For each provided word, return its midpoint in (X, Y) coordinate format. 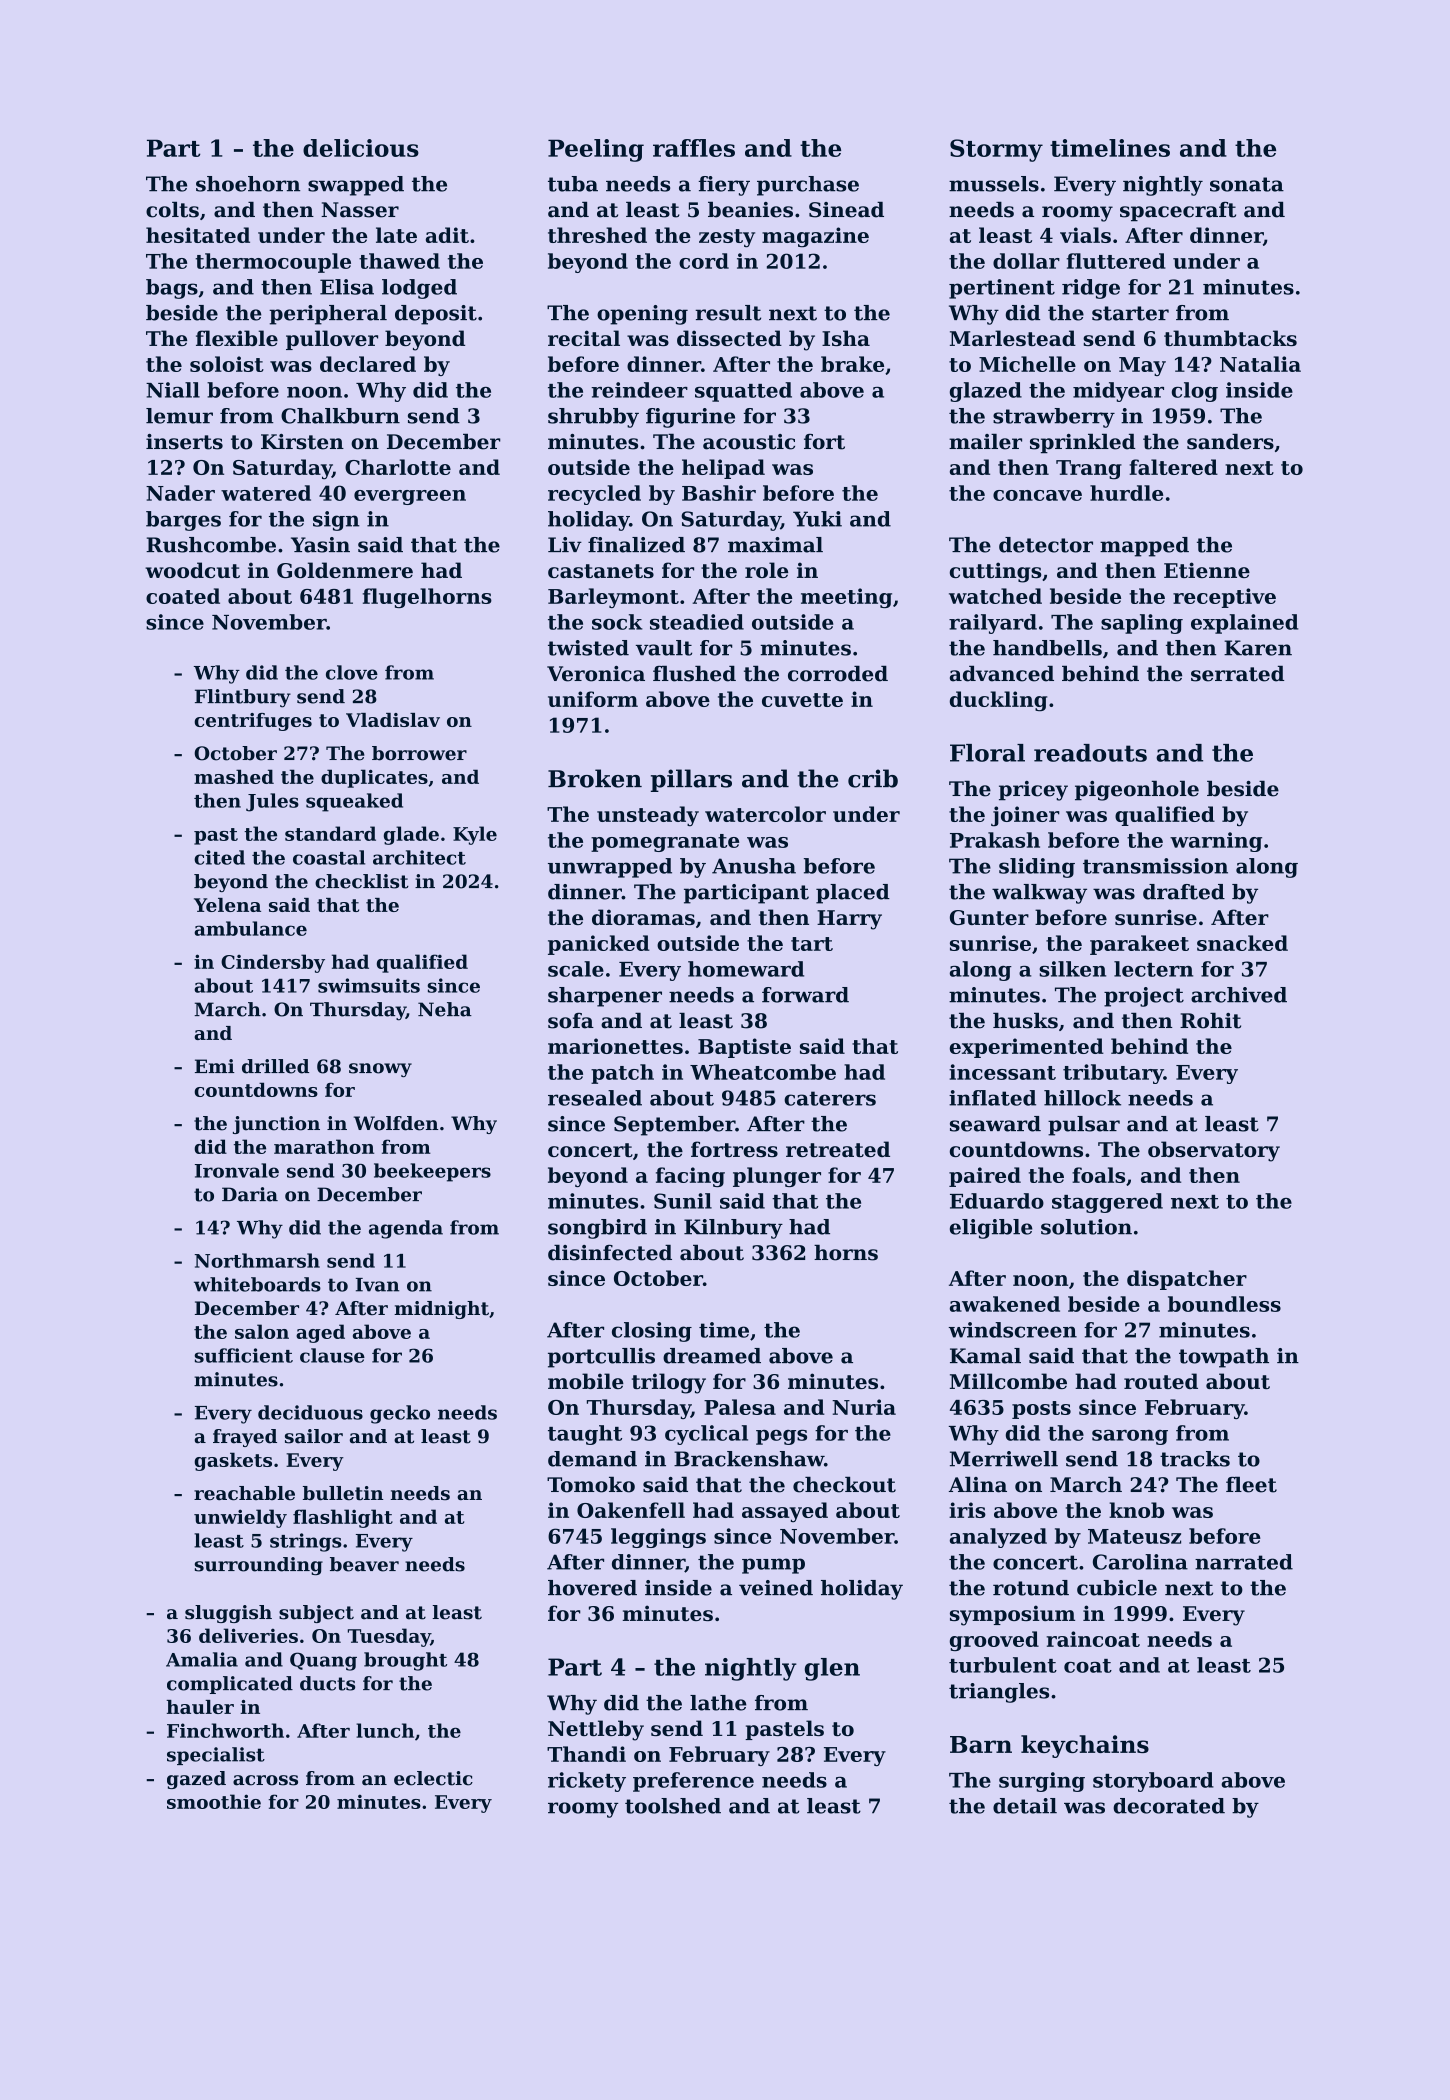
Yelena (227, 905)
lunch (385, 1730)
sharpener (605, 997)
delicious (361, 148)
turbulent (1003, 1665)
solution (1086, 1227)
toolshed (673, 1806)
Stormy (996, 150)
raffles (694, 148)
